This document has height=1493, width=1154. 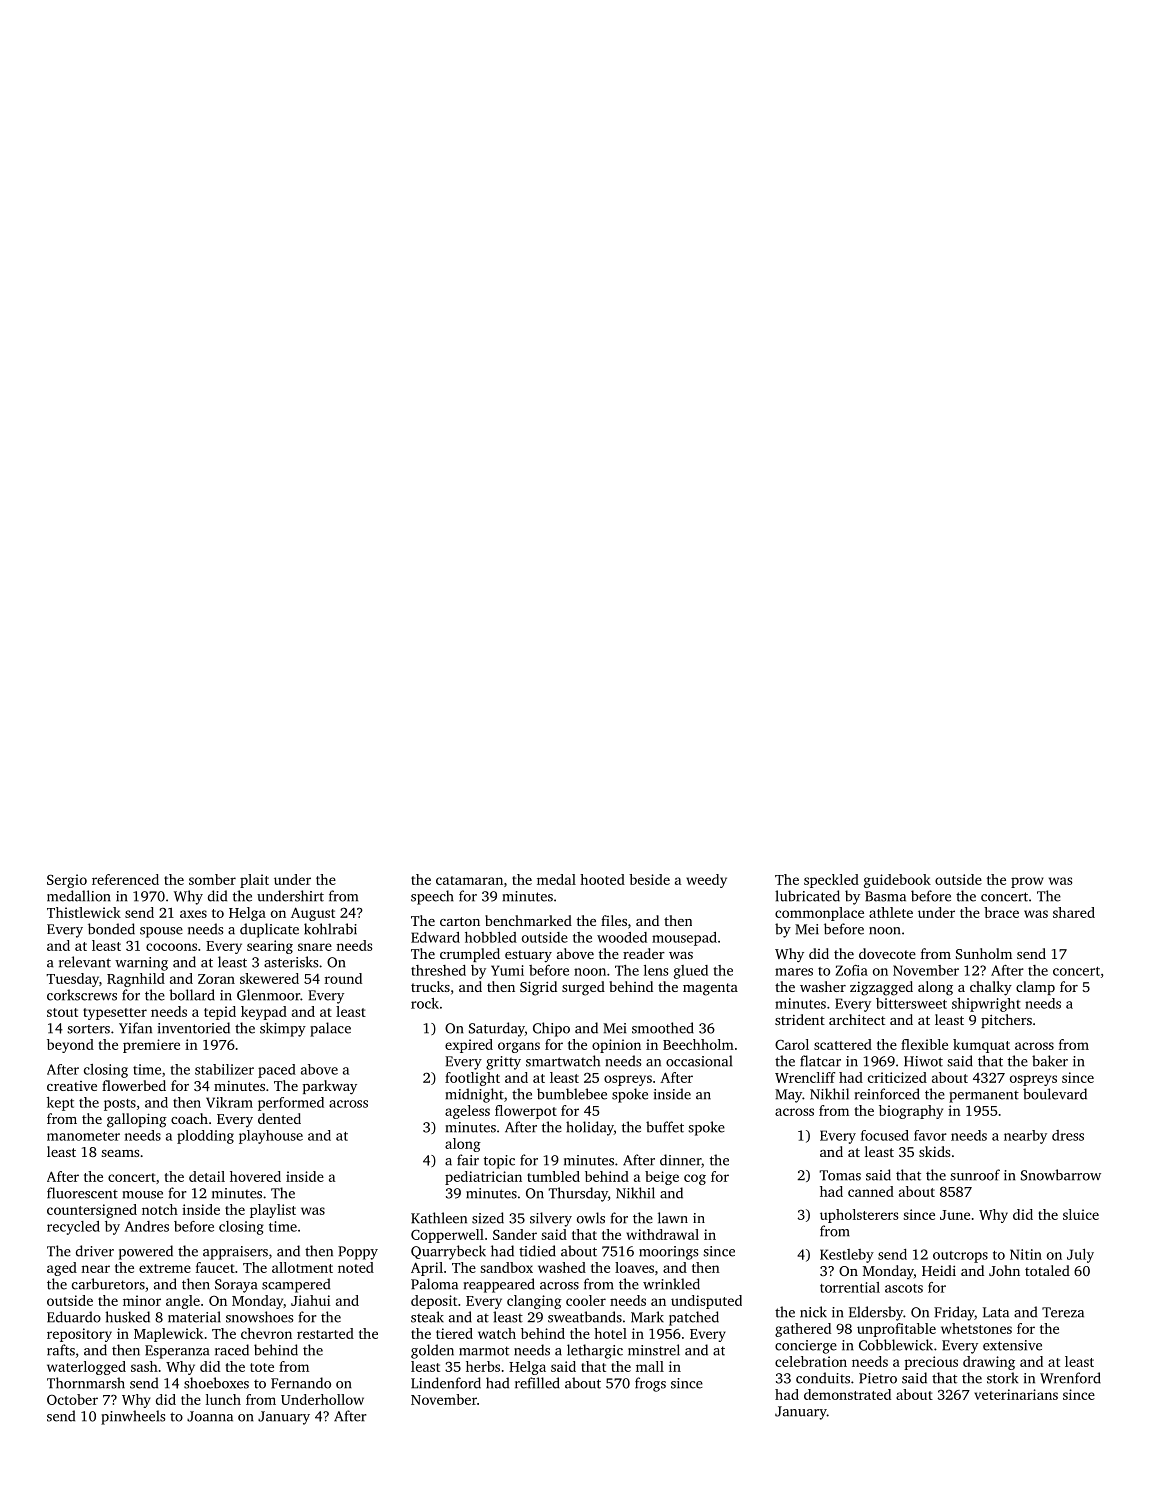 I want to click on Sunholm, so click(x=984, y=953).
